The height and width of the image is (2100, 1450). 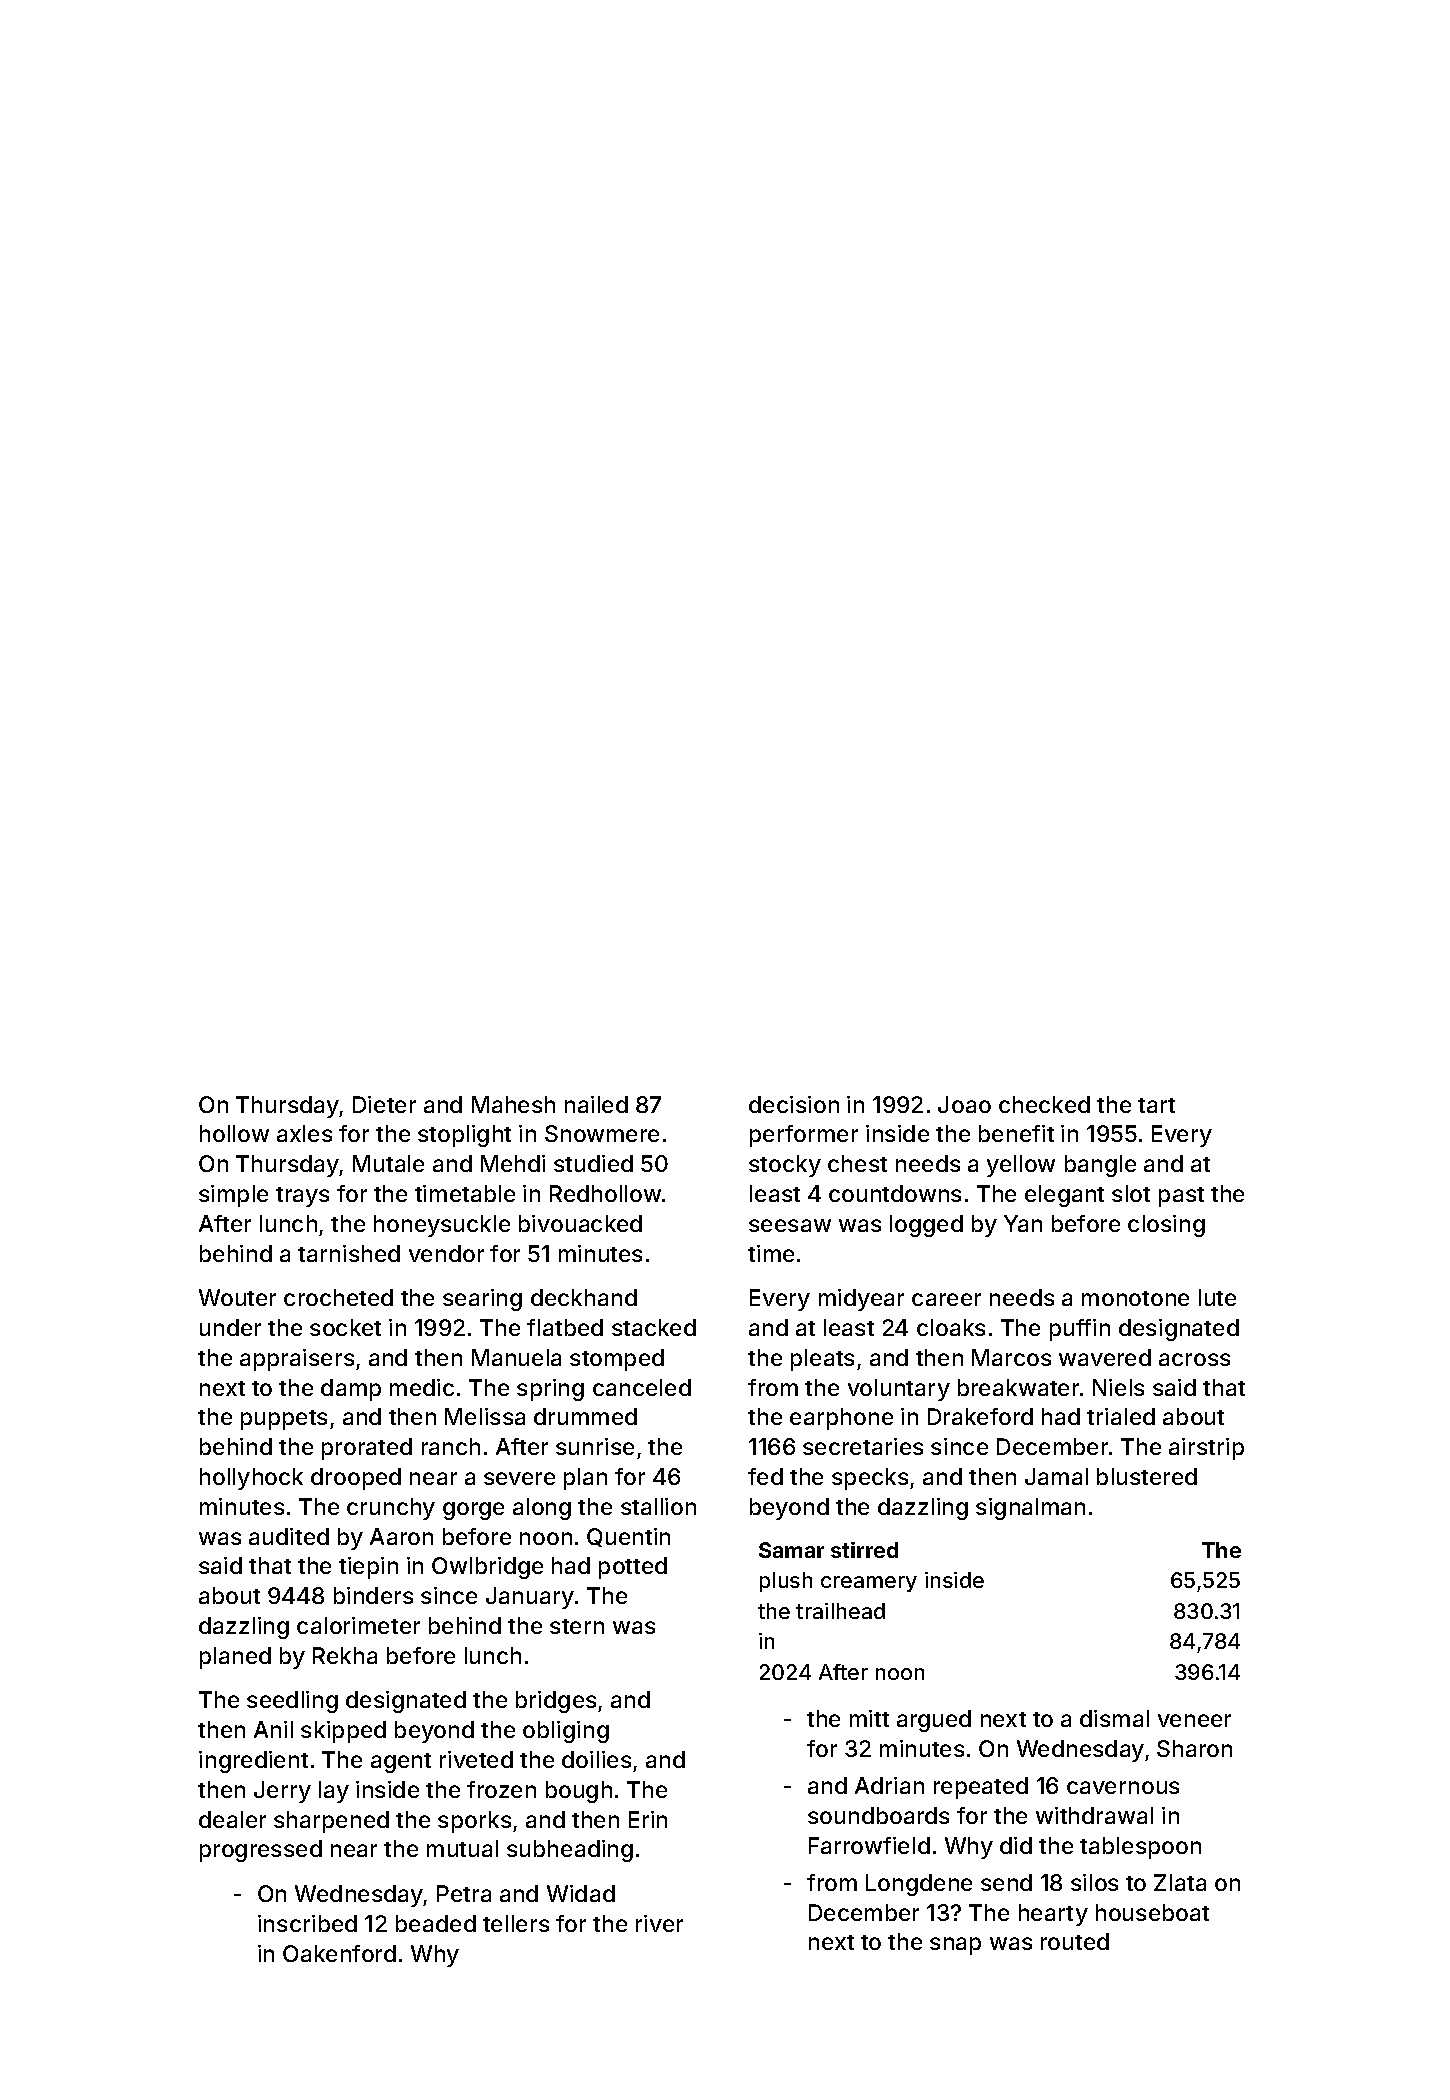 I want to click on checked, so click(x=1044, y=1104).
